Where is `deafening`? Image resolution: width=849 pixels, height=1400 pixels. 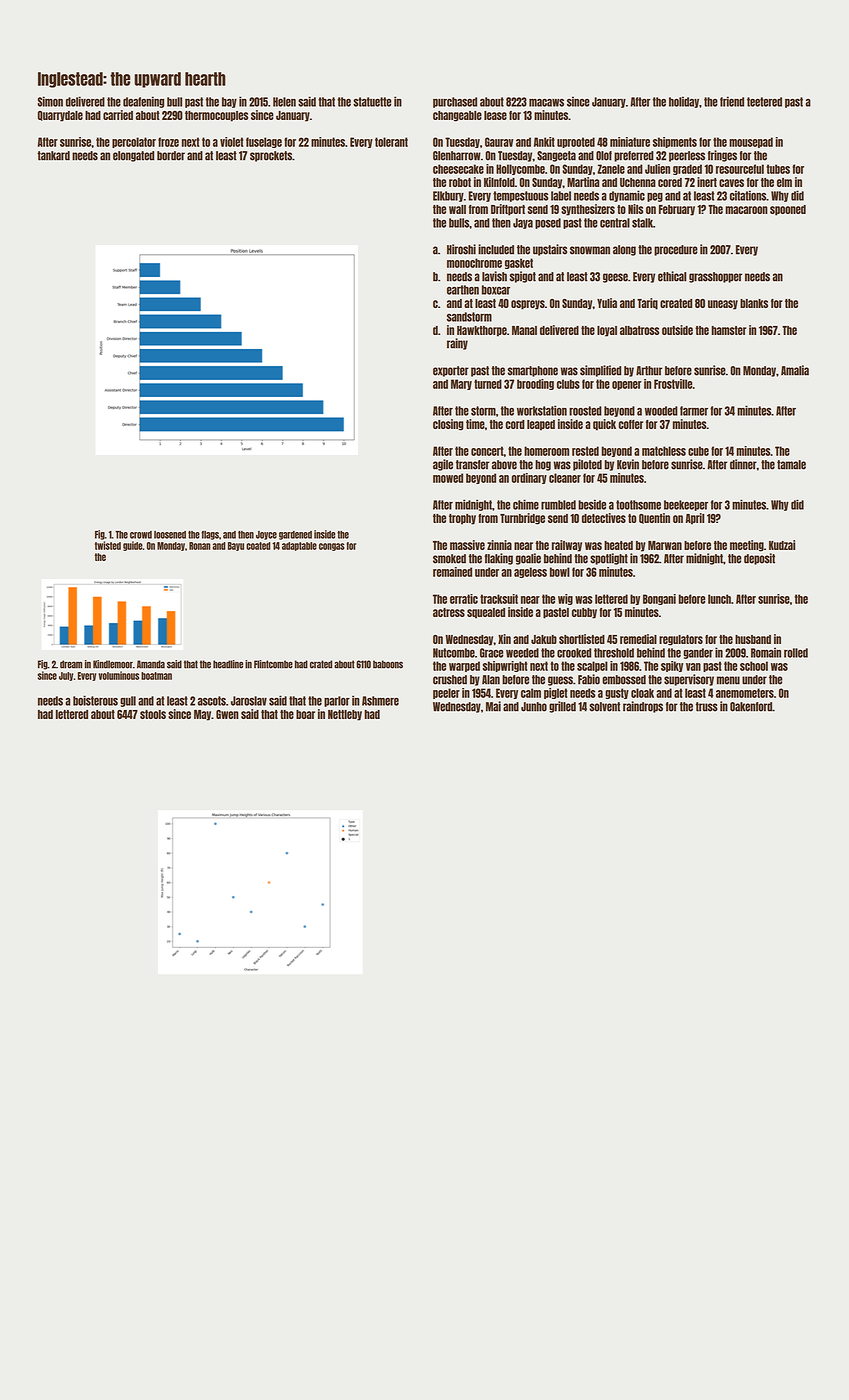
deafening is located at coordinates (143, 102).
